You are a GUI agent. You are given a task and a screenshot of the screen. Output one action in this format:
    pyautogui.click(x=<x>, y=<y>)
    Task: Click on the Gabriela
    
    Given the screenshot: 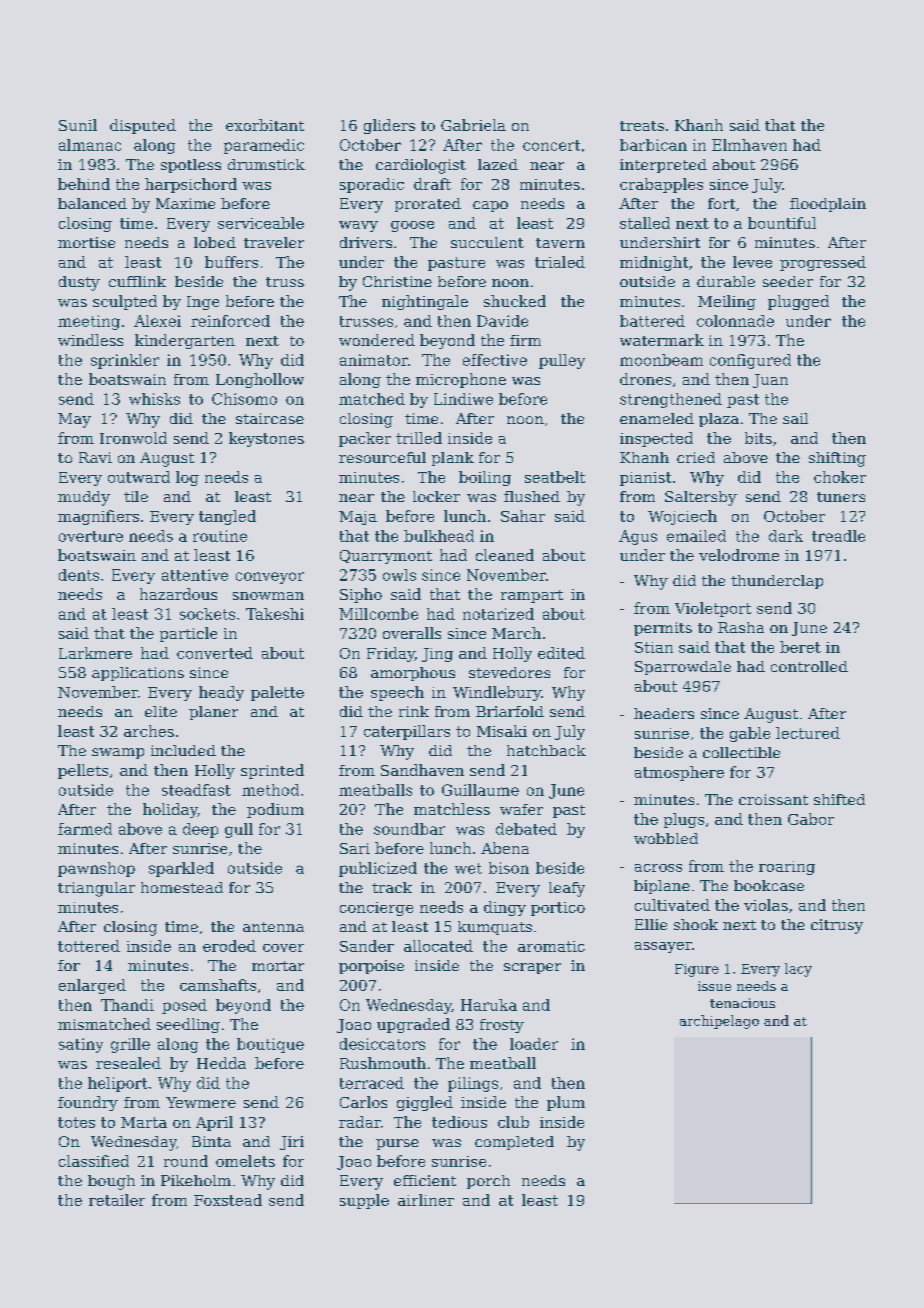 What is the action you would take?
    pyautogui.click(x=473, y=125)
